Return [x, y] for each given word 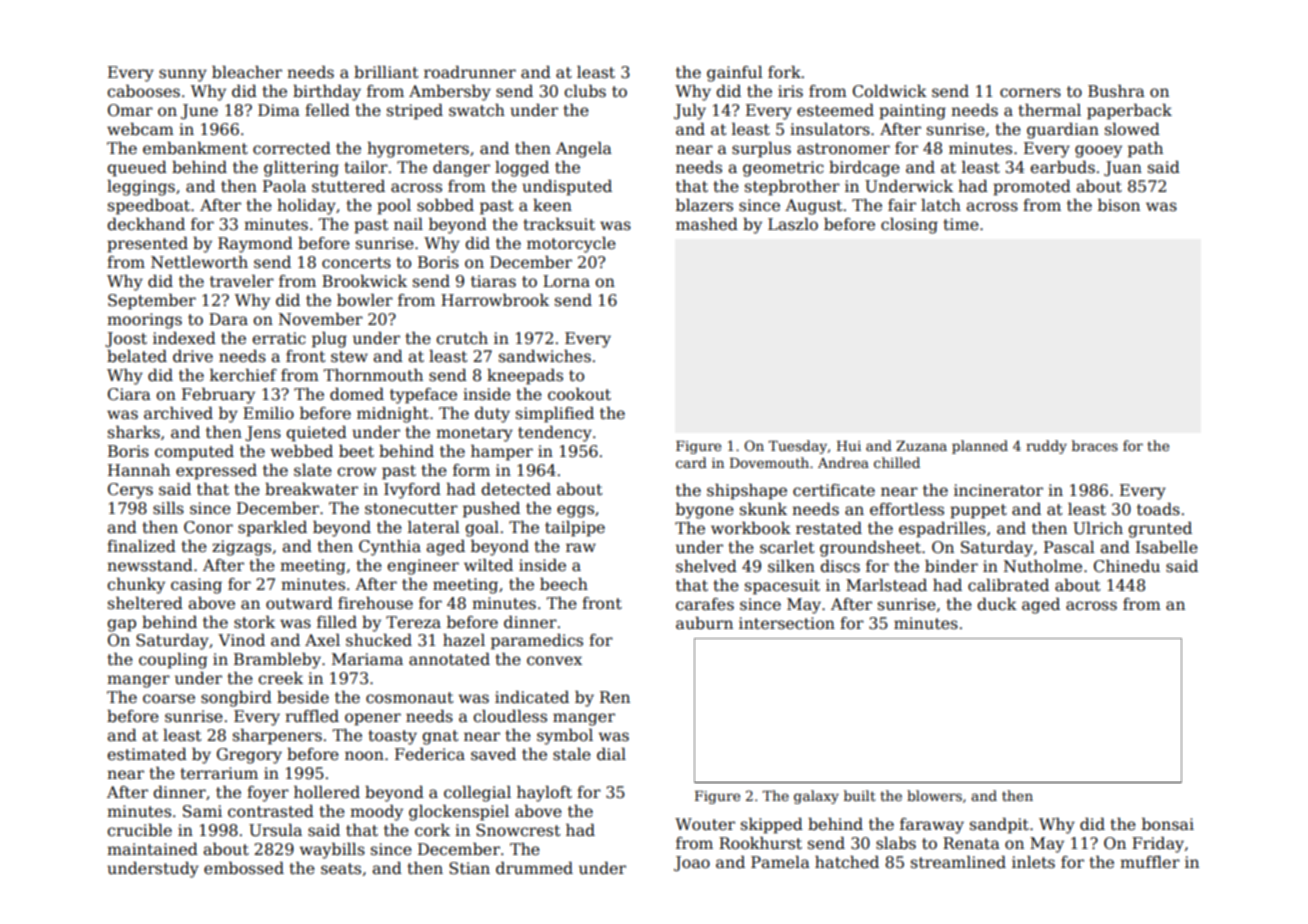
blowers [934, 795]
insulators [830, 129]
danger [461, 169]
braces [1095, 445]
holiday [306, 207]
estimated [147, 754]
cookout [579, 394]
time [961, 224]
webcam [140, 129]
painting [912, 112]
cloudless [510, 716]
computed [194, 453]
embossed [244, 868]
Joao [692, 863]
